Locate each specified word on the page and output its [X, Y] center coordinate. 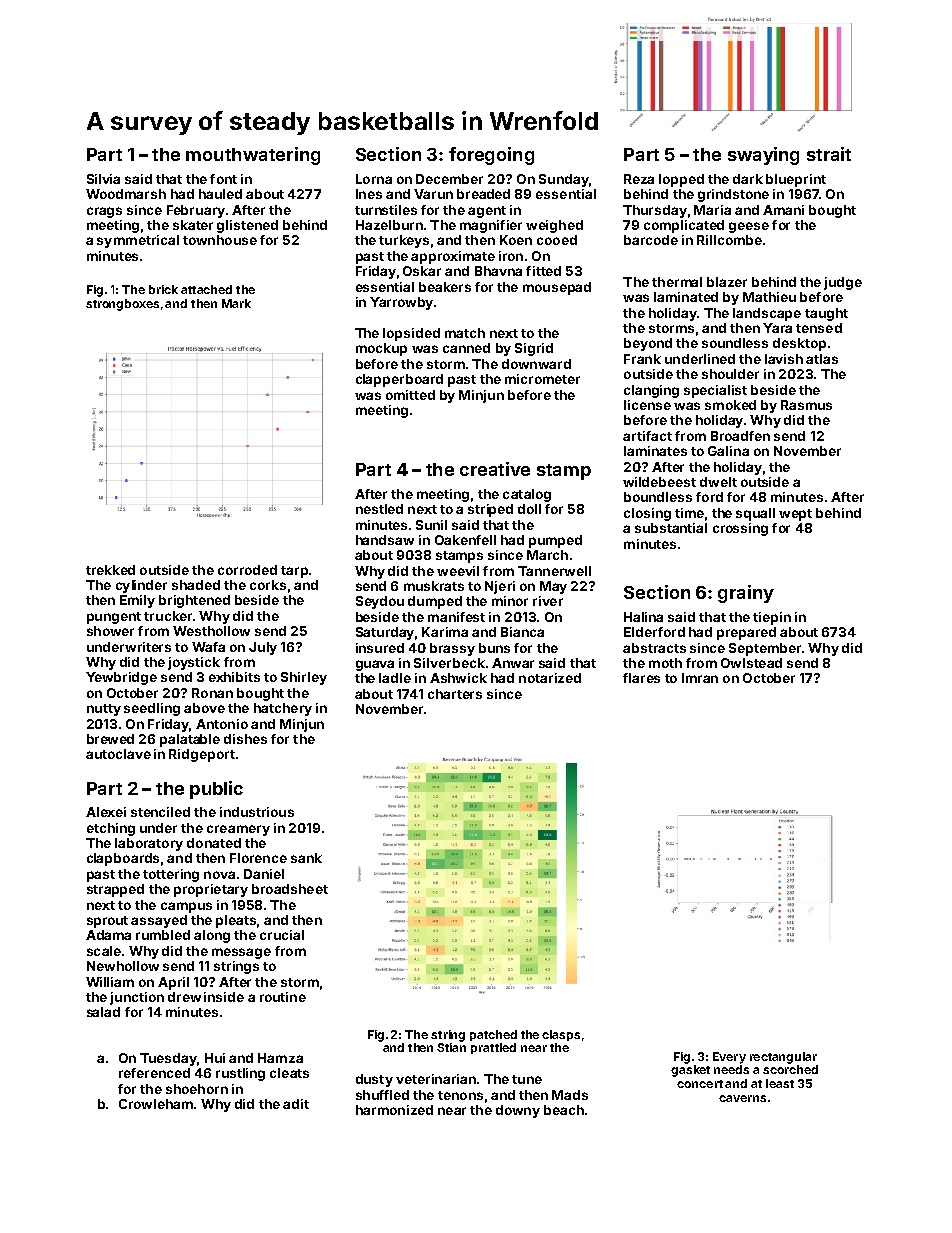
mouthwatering [253, 156]
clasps [561, 1035]
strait [829, 154]
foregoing [491, 156]
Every [729, 1058]
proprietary [211, 890]
